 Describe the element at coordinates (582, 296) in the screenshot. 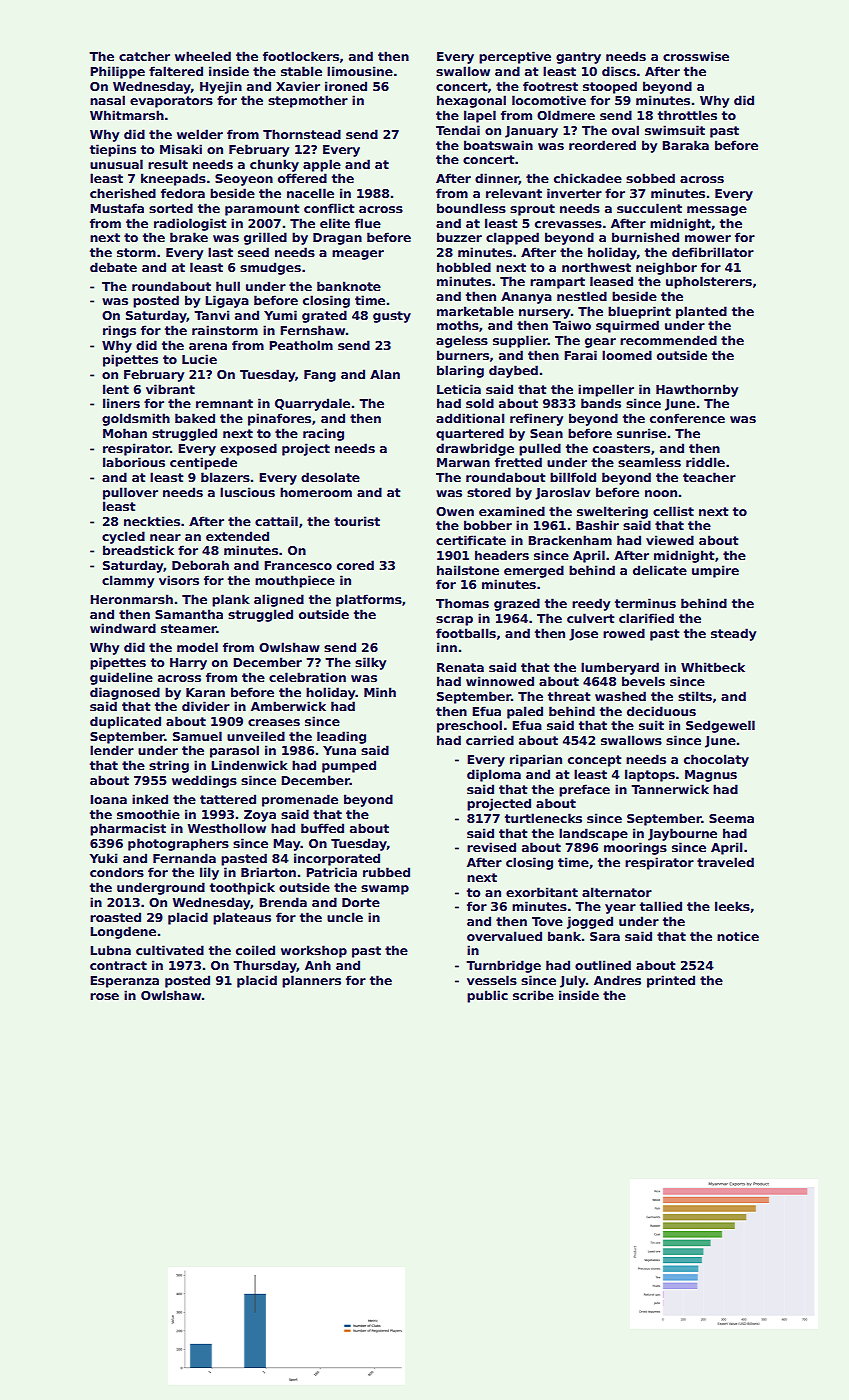

I see `nestled` at that location.
